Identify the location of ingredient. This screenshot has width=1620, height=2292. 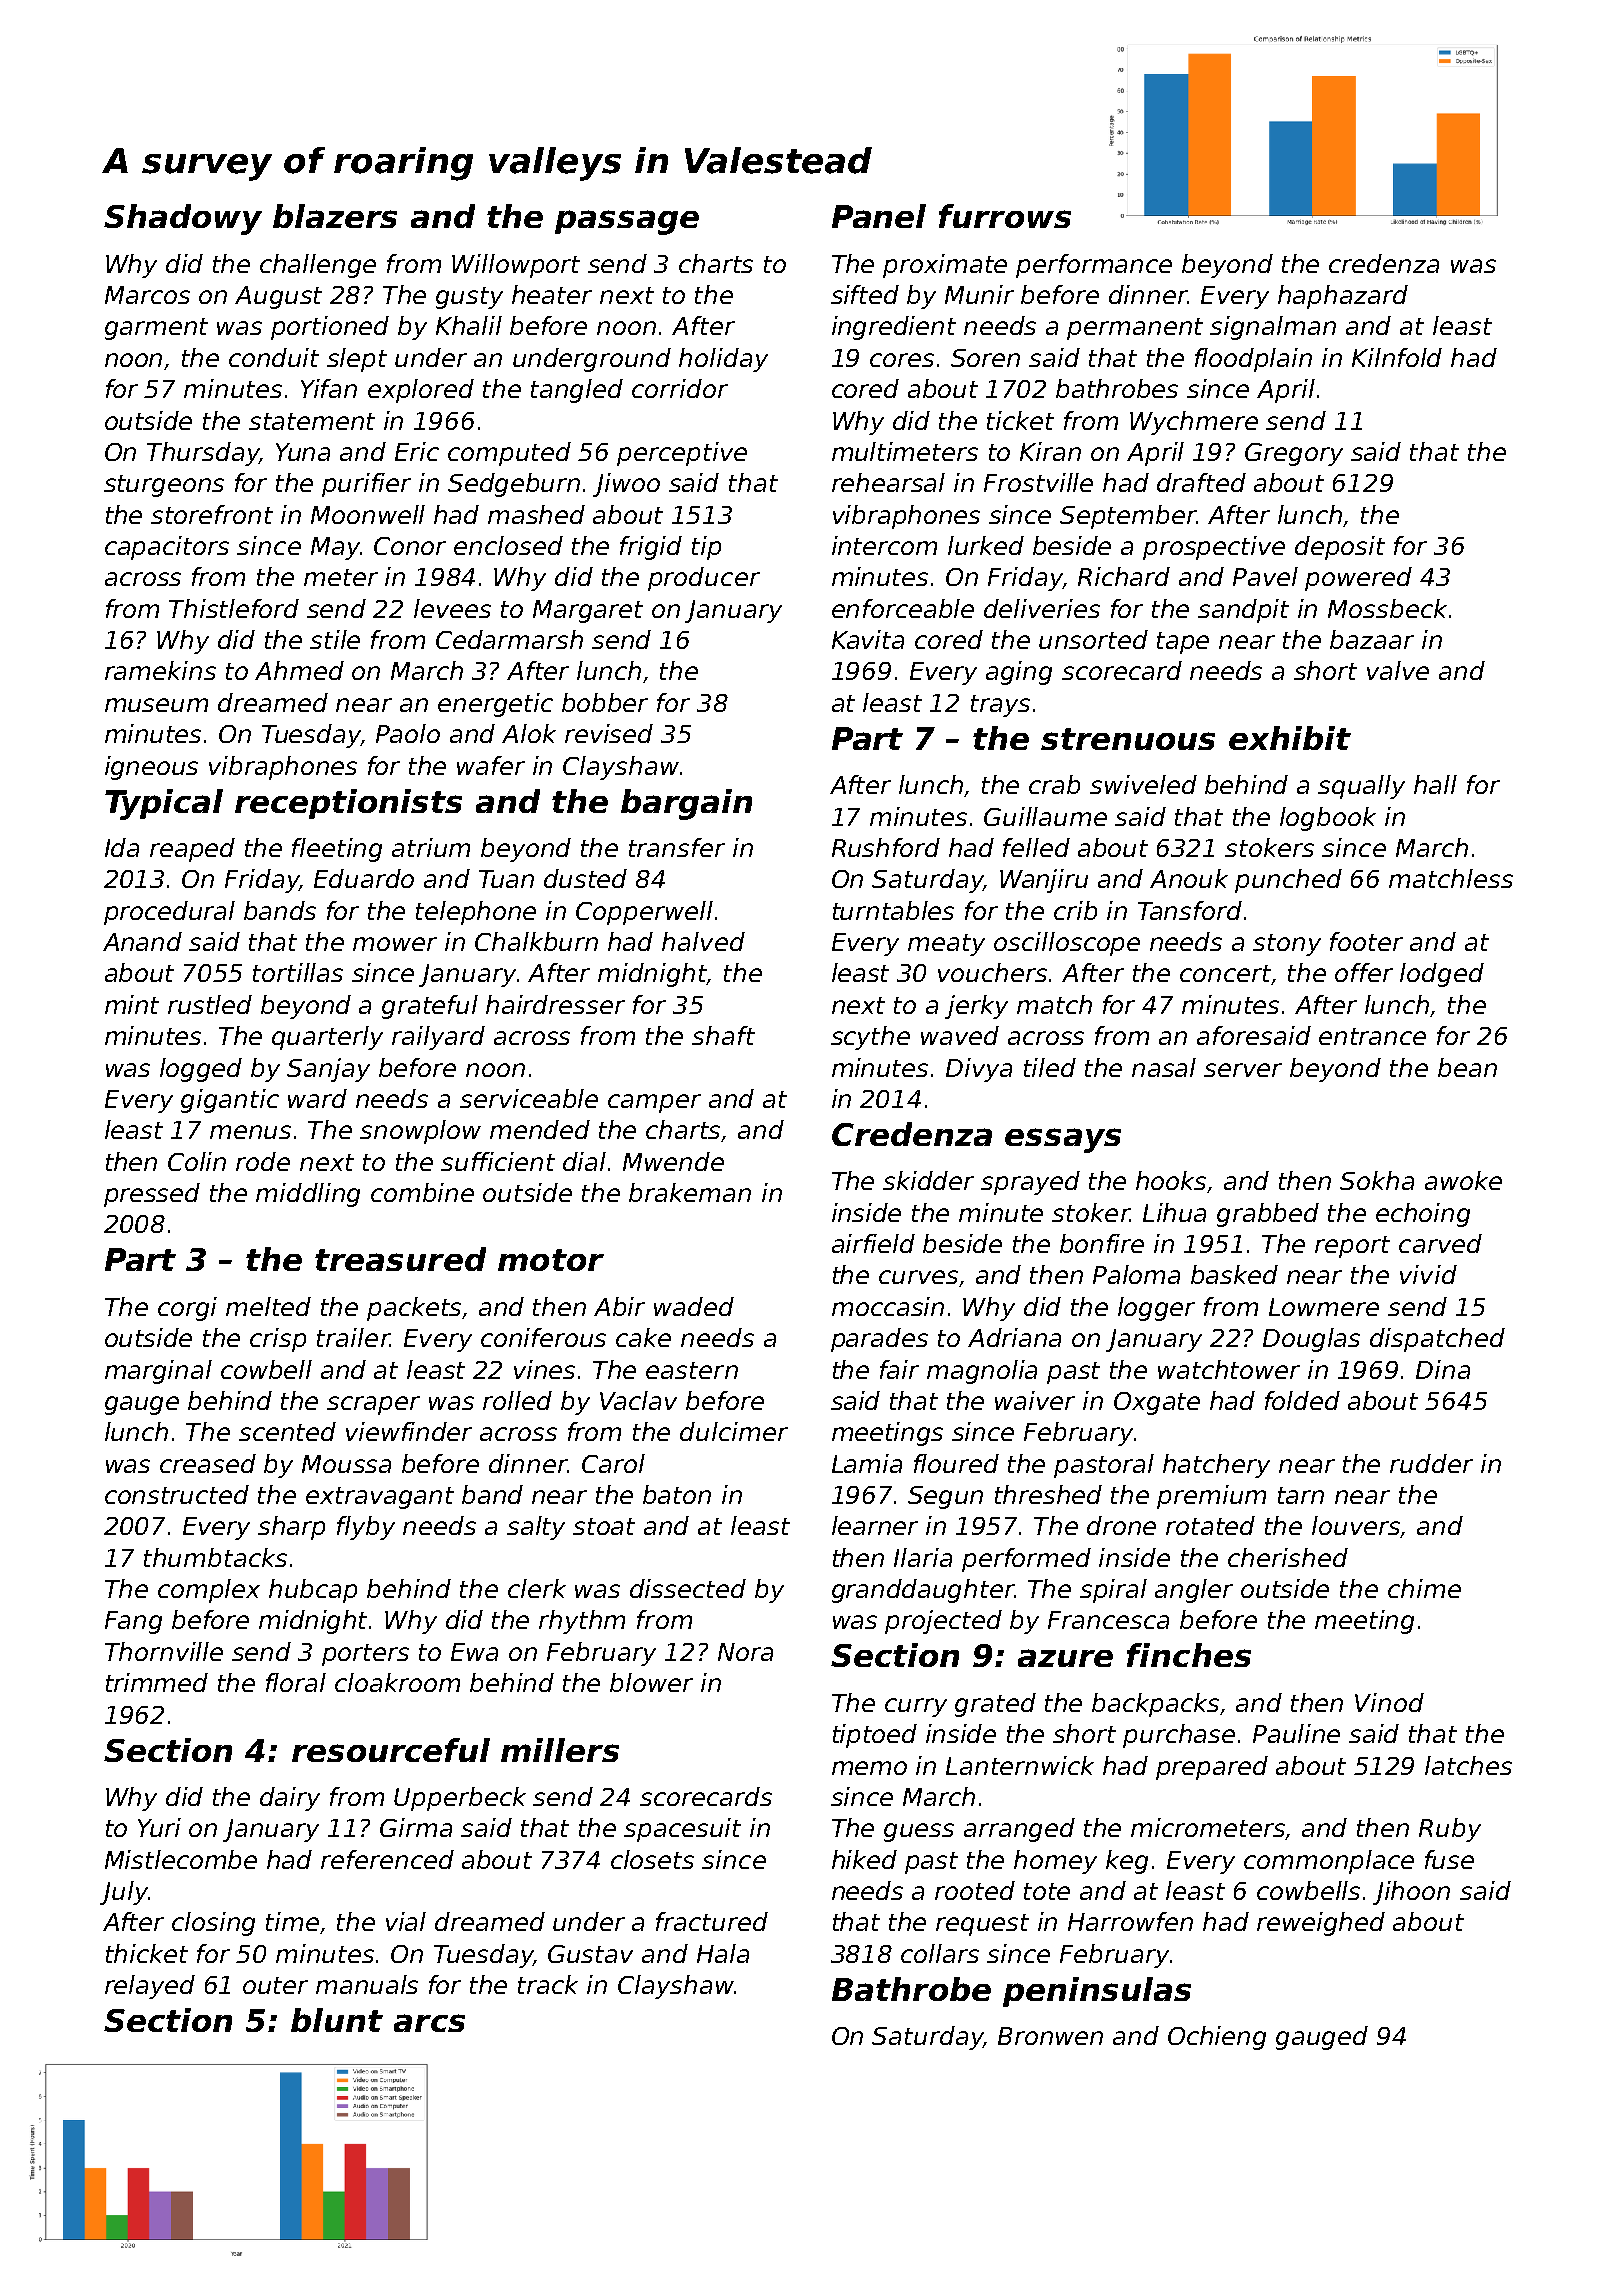
(894, 328).
